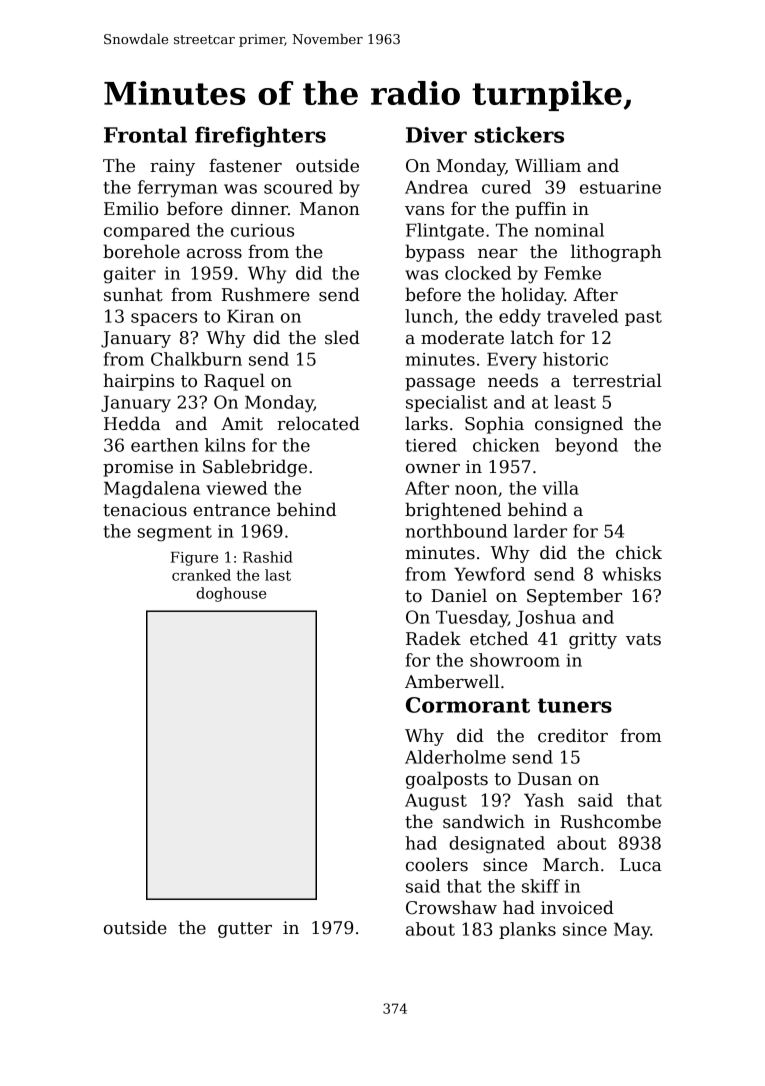  I want to click on northbound, so click(456, 531).
